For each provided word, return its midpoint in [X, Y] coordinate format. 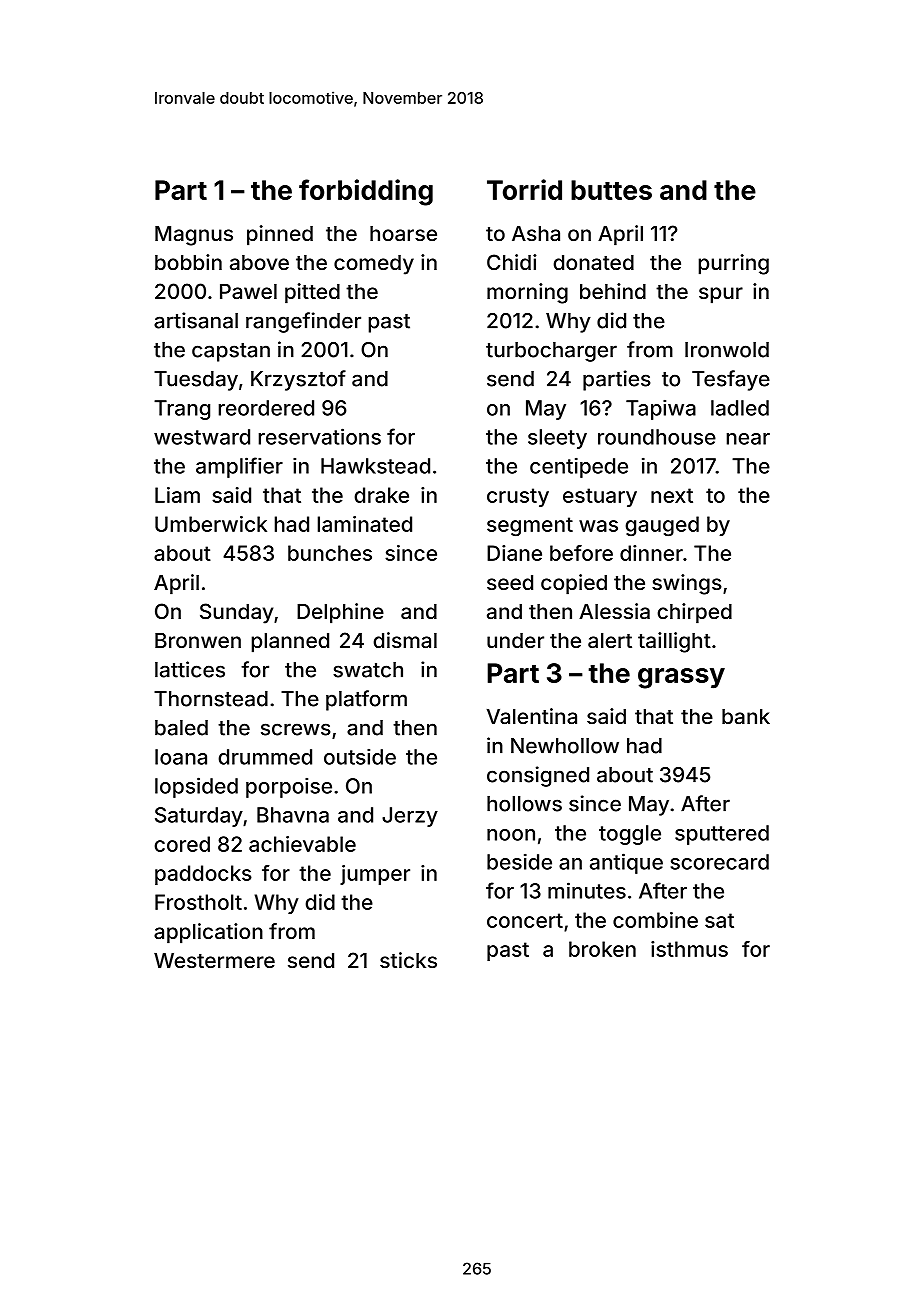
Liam [177, 495]
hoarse [403, 233]
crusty [518, 497]
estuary [600, 497]
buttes [611, 190]
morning [527, 293]
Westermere [214, 960]
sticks [408, 960]
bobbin [188, 262]
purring [734, 264]
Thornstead [211, 699]
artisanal [196, 320]
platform [366, 700]
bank [746, 716]
